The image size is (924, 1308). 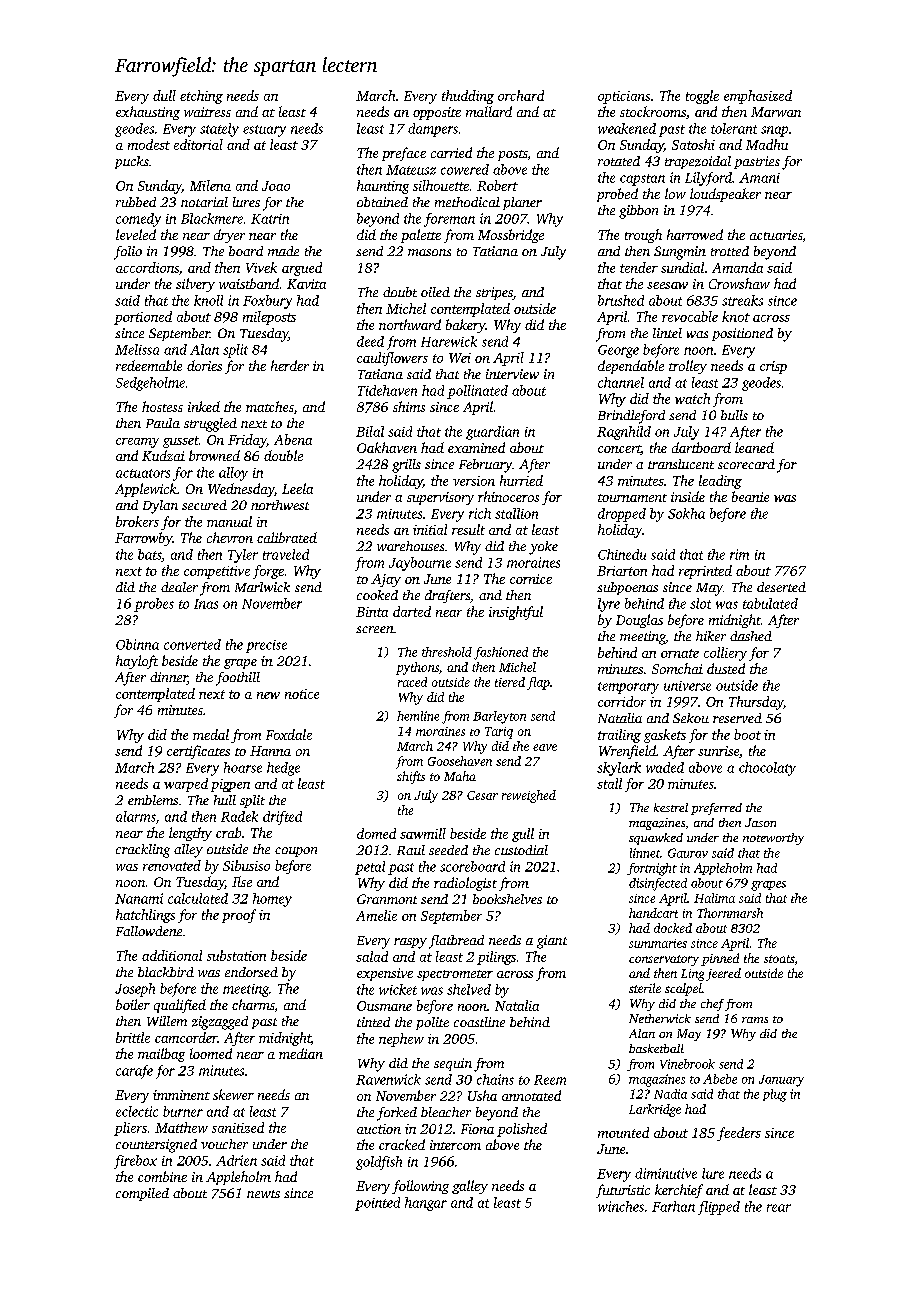 What do you see at coordinates (392, 359) in the page?
I see `cauliflowers` at bounding box center [392, 359].
